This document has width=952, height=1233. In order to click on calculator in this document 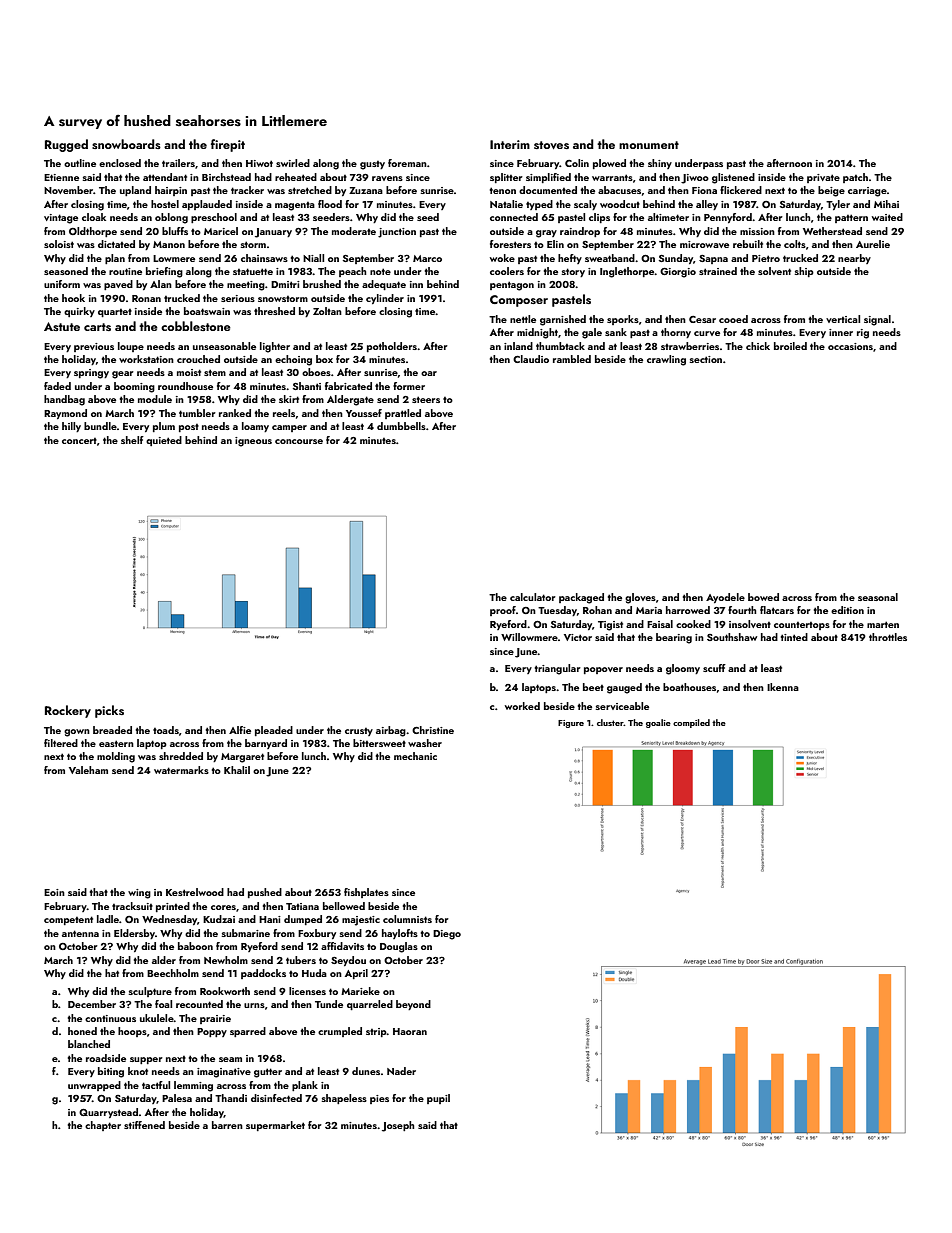, I will do `click(533, 597)`.
